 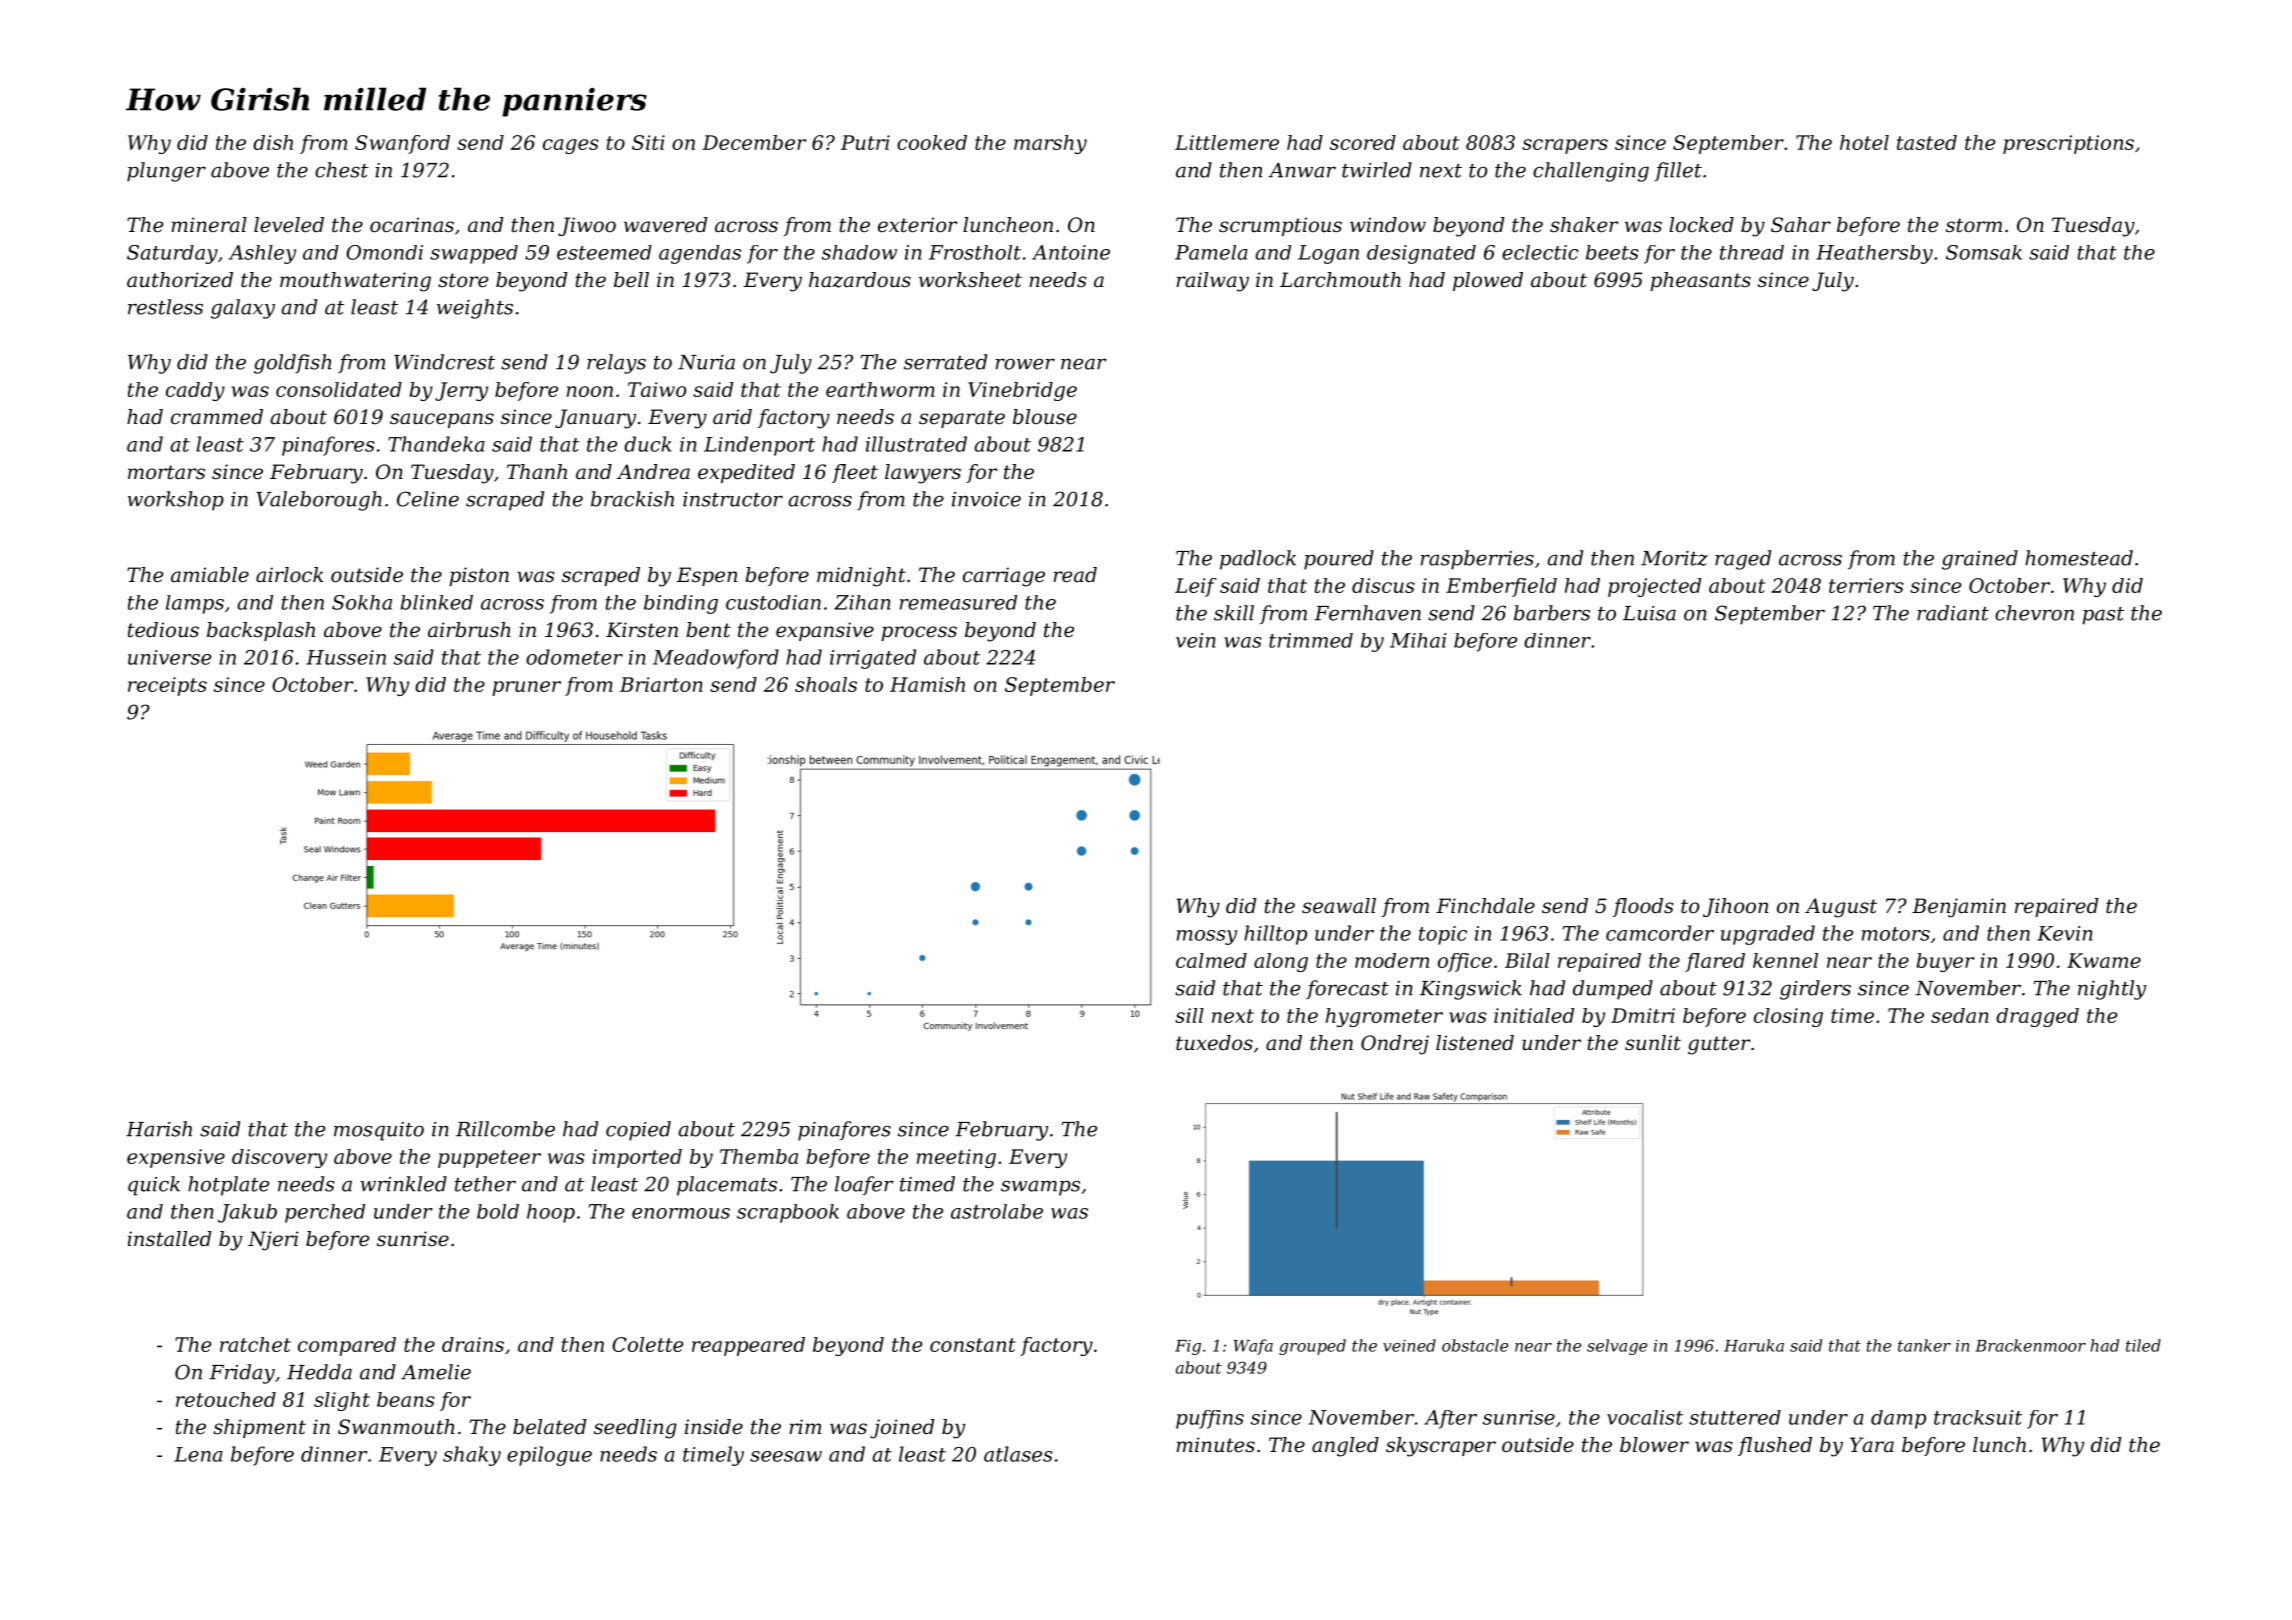 I want to click on Moritz, so click(x=1674, y=558).
